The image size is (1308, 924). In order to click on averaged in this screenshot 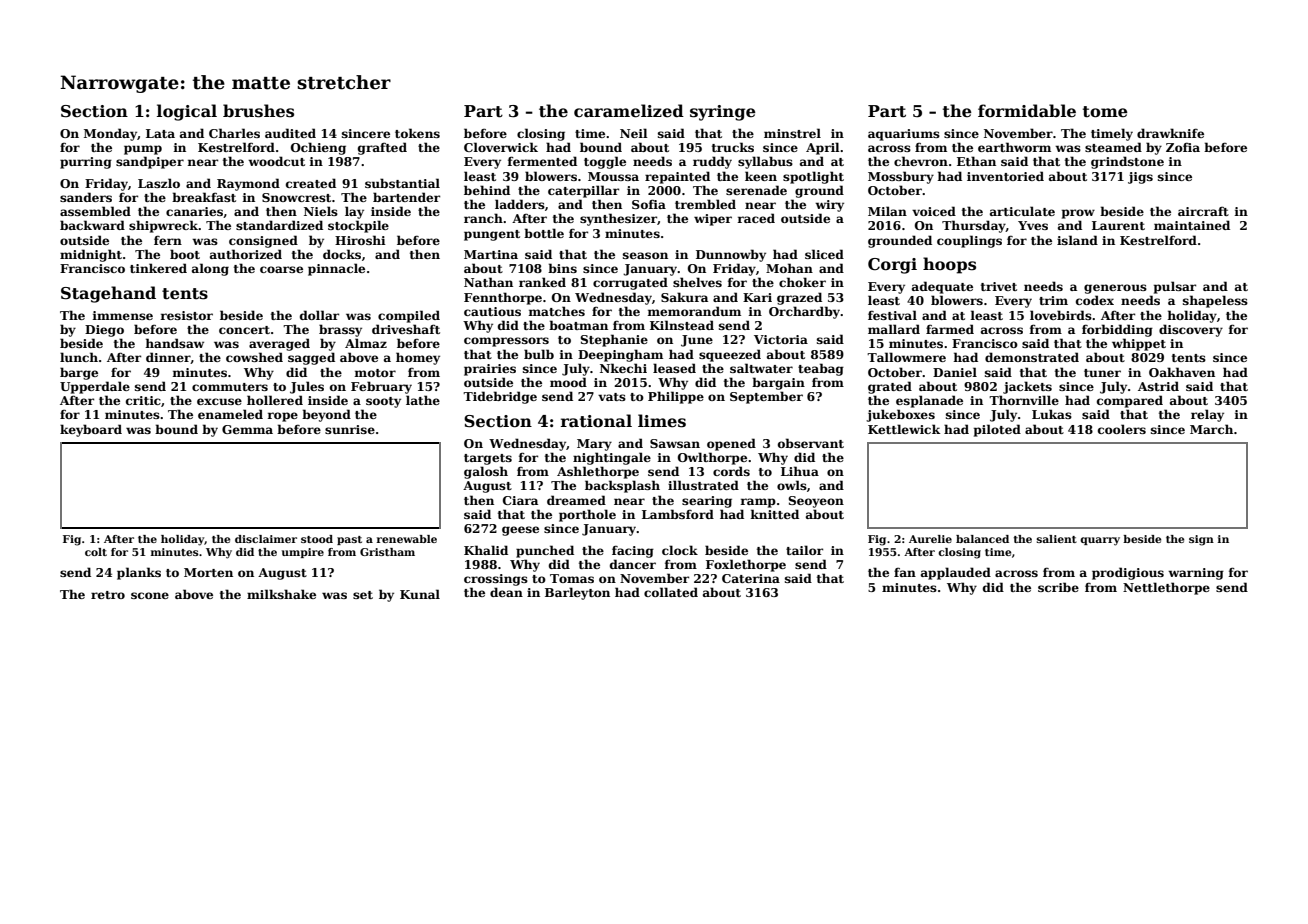, I will do `click(279, 344)`.
